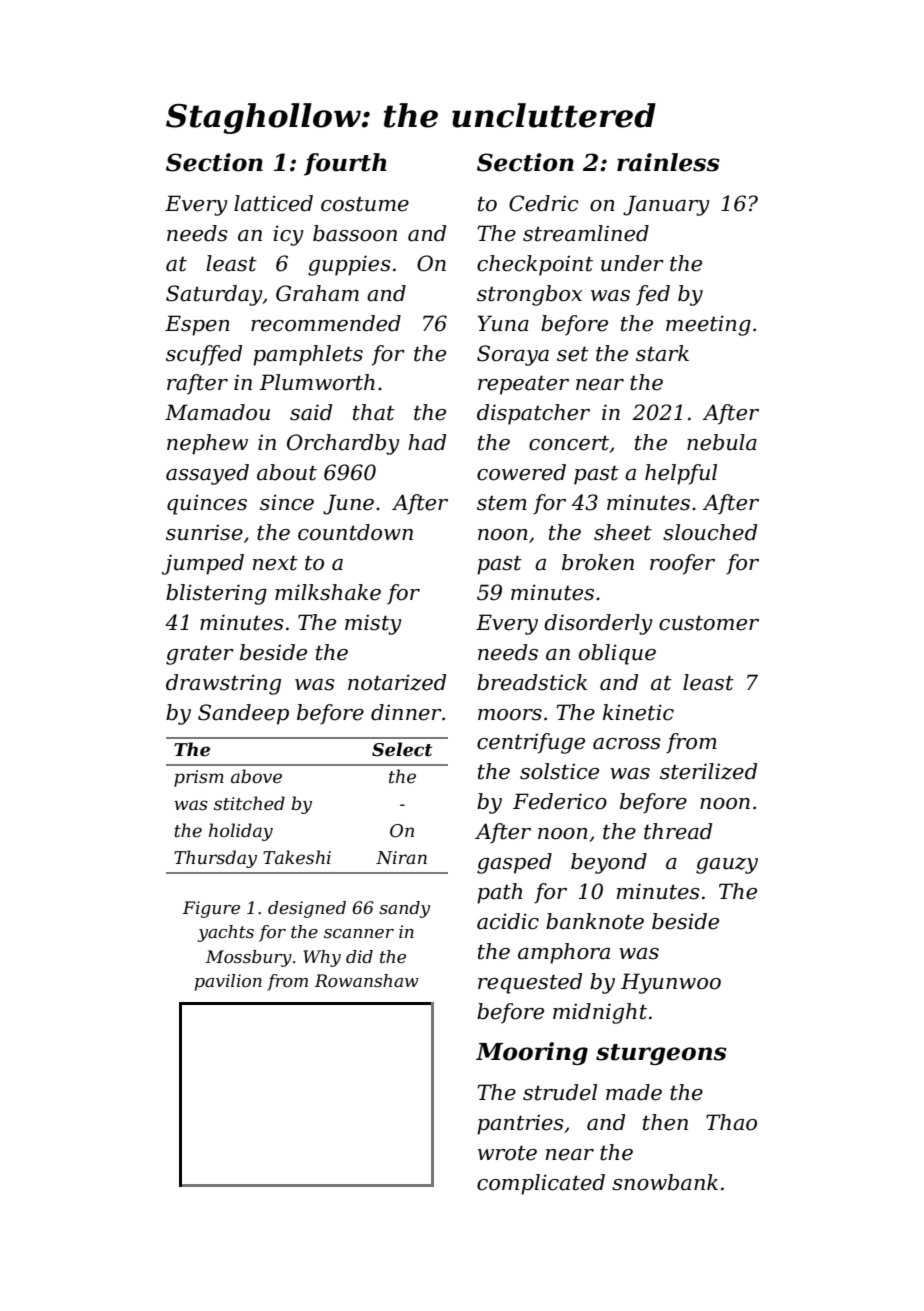 Image resolution: width=924 pixels, height=1311 pixels. I want to click on latticed, so click(273, 203).
